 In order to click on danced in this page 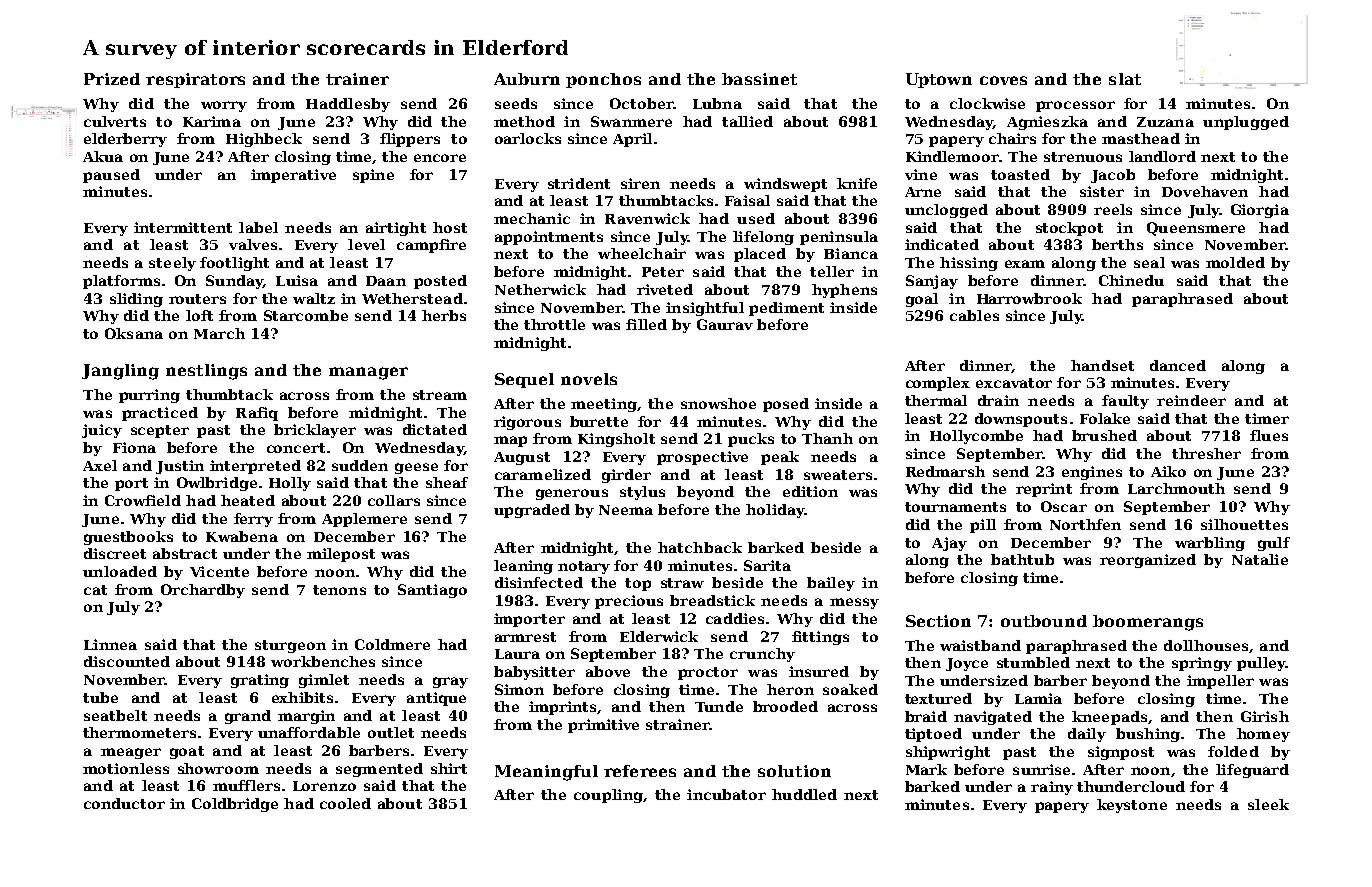, I will do `click(1178, 365)`.
